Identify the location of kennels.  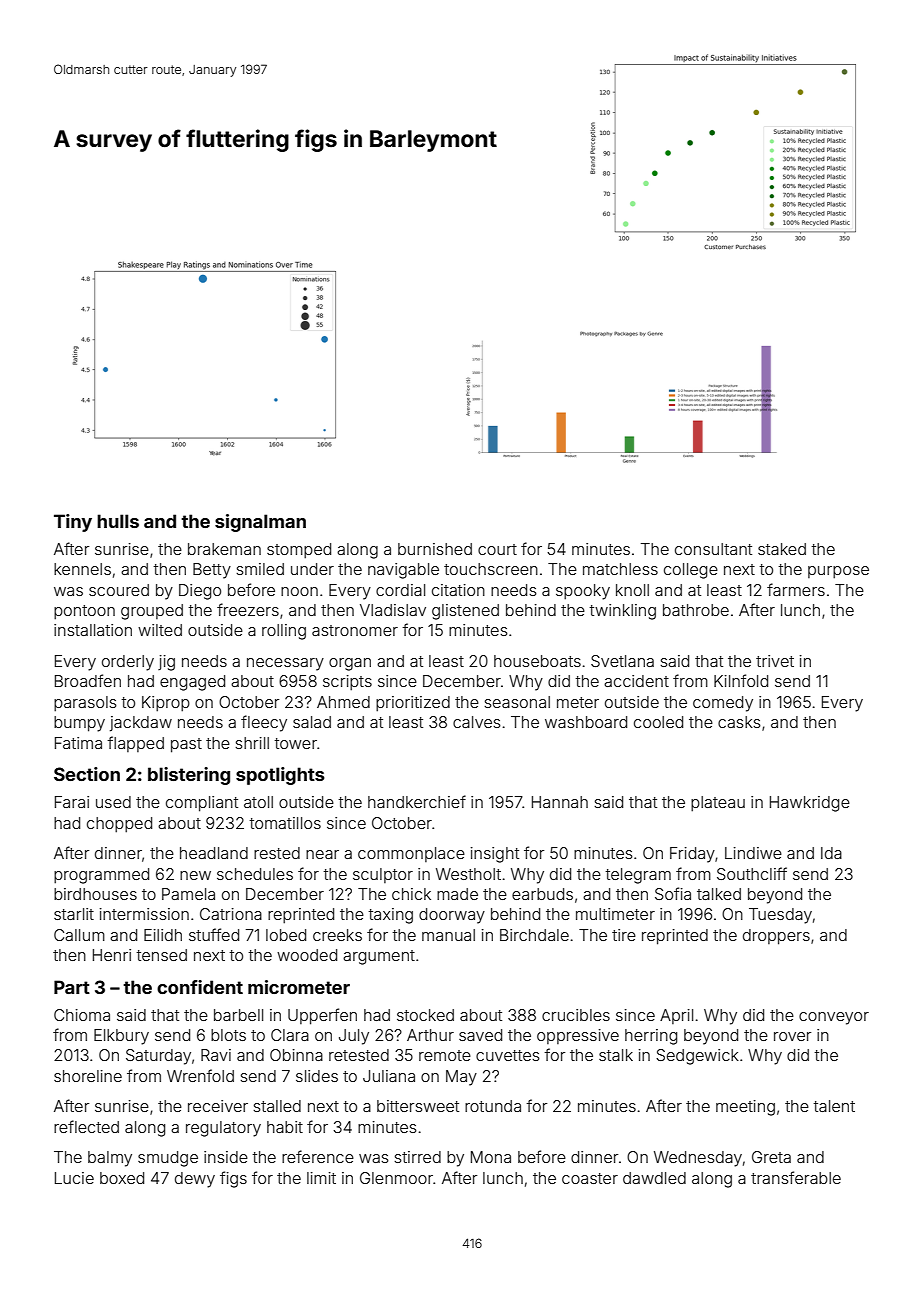
(82, 569).
